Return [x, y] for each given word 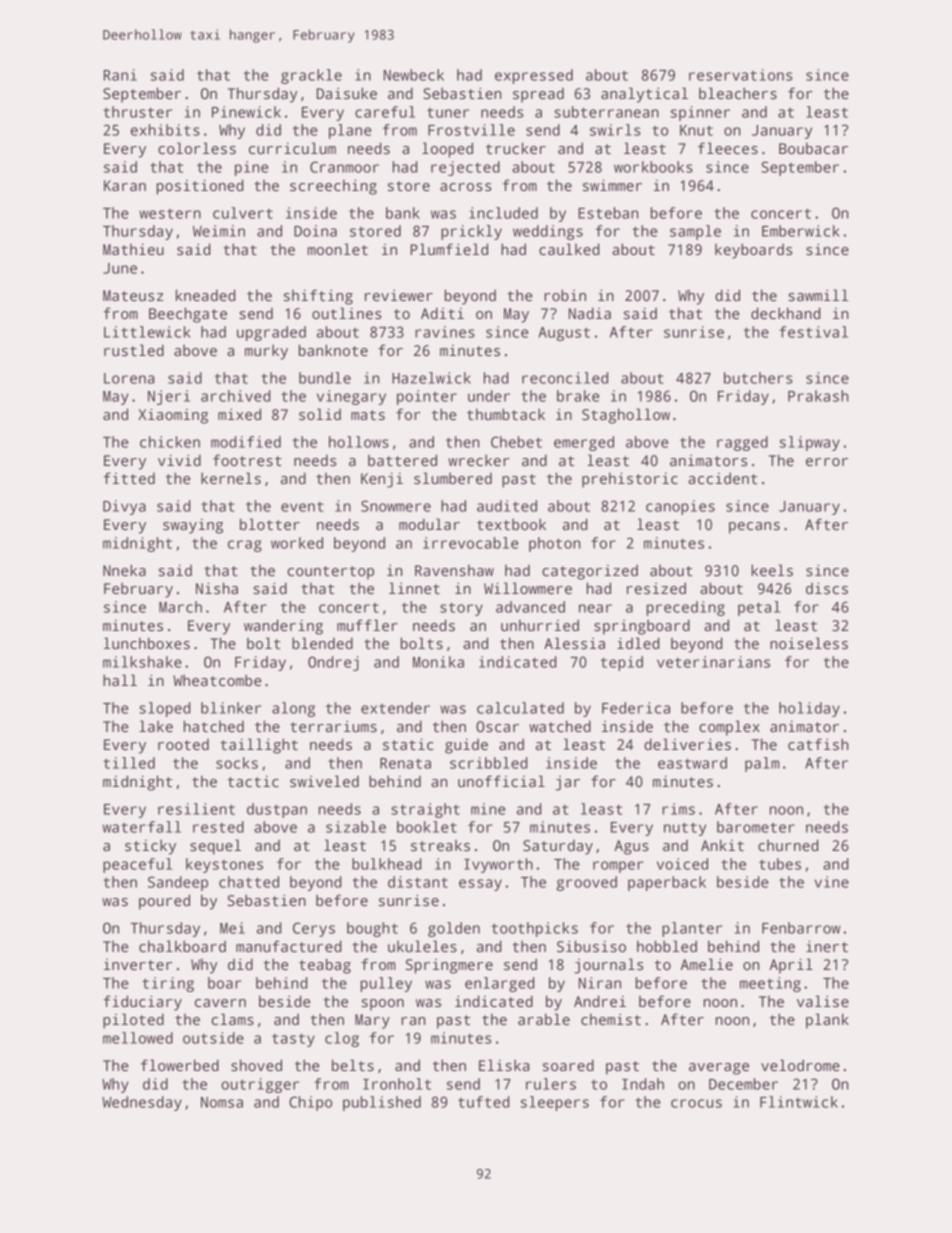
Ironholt [397, 1084]
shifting [318, 297]
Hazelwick [431, 378]
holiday [809, 709]
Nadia [590, 313]
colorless [197, 148]
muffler [367, 625]
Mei [232, 928]
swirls [615, 130]
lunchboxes [147, 643]
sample [695, 232]
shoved [256, 1065]
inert [827, 946]
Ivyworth [498, 865]
